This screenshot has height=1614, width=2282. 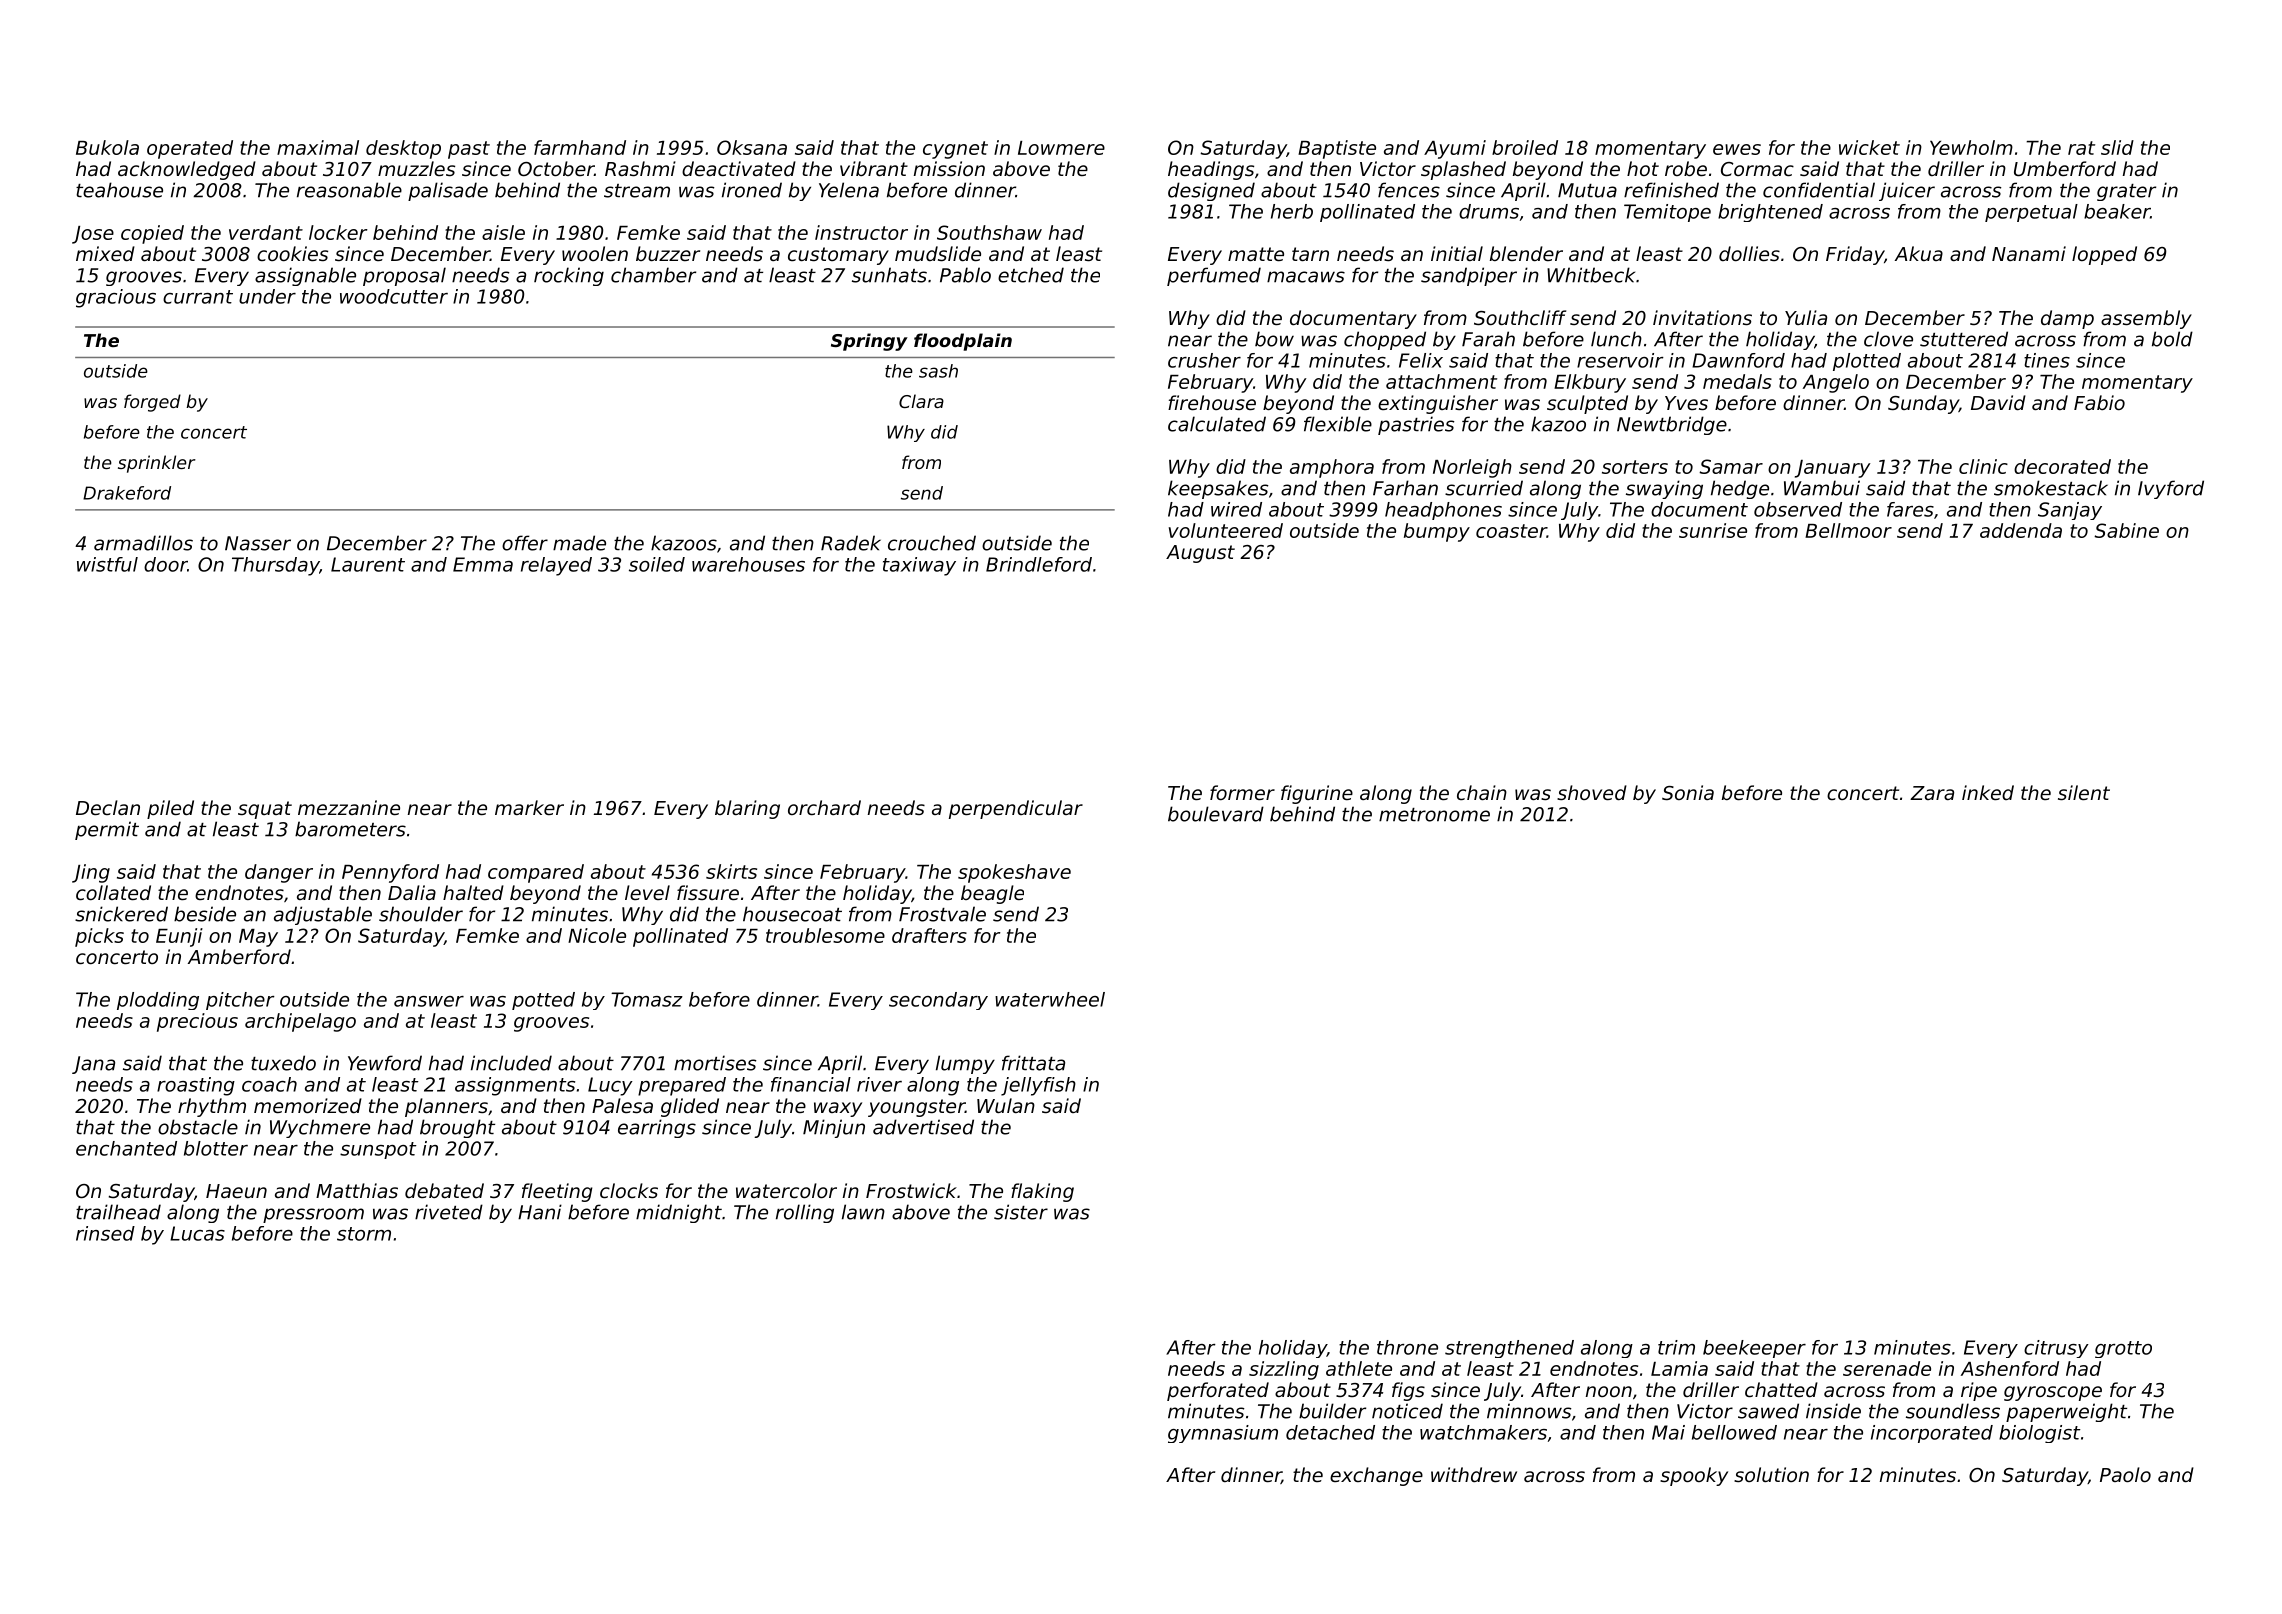 I want to click on swaying, so click(x=1664, y=489).
